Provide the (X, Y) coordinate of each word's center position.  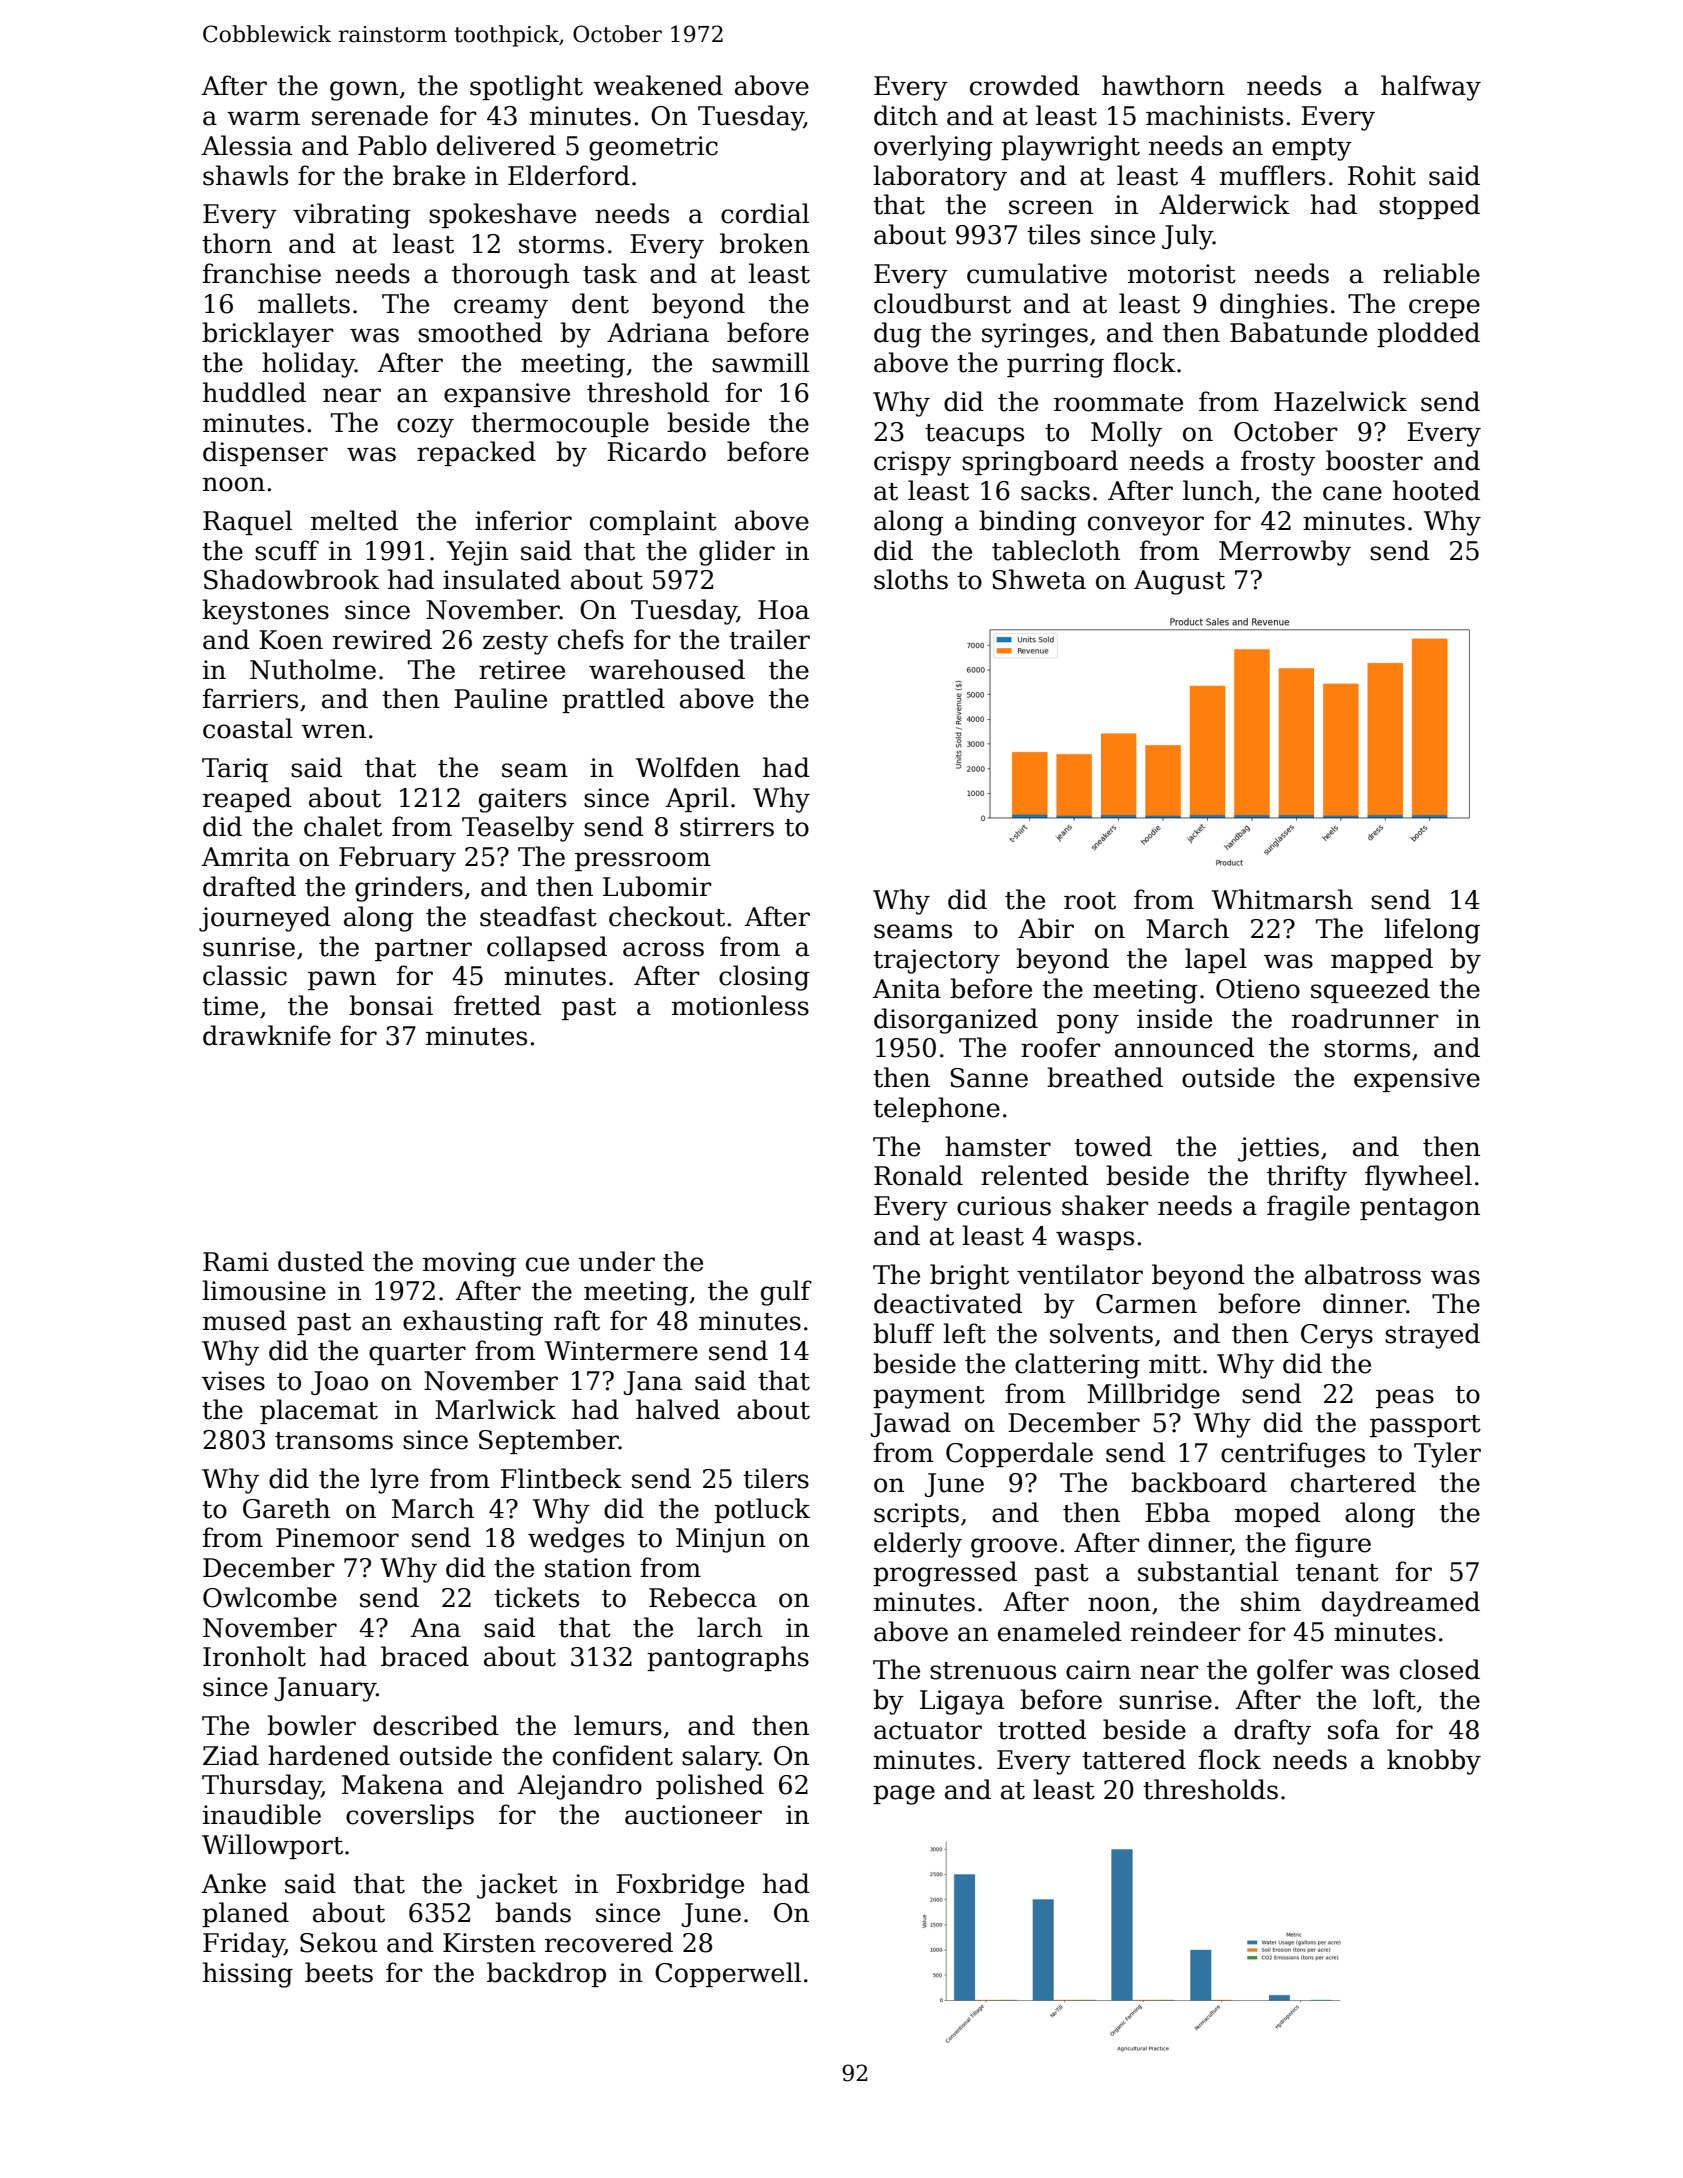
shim (1271, 1601)
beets (339, 1972)
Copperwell (728, 1974)
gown (364, 91)
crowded (1025, 85)
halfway (1431, 88)
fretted (497, 1005)
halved (678, 1409)
